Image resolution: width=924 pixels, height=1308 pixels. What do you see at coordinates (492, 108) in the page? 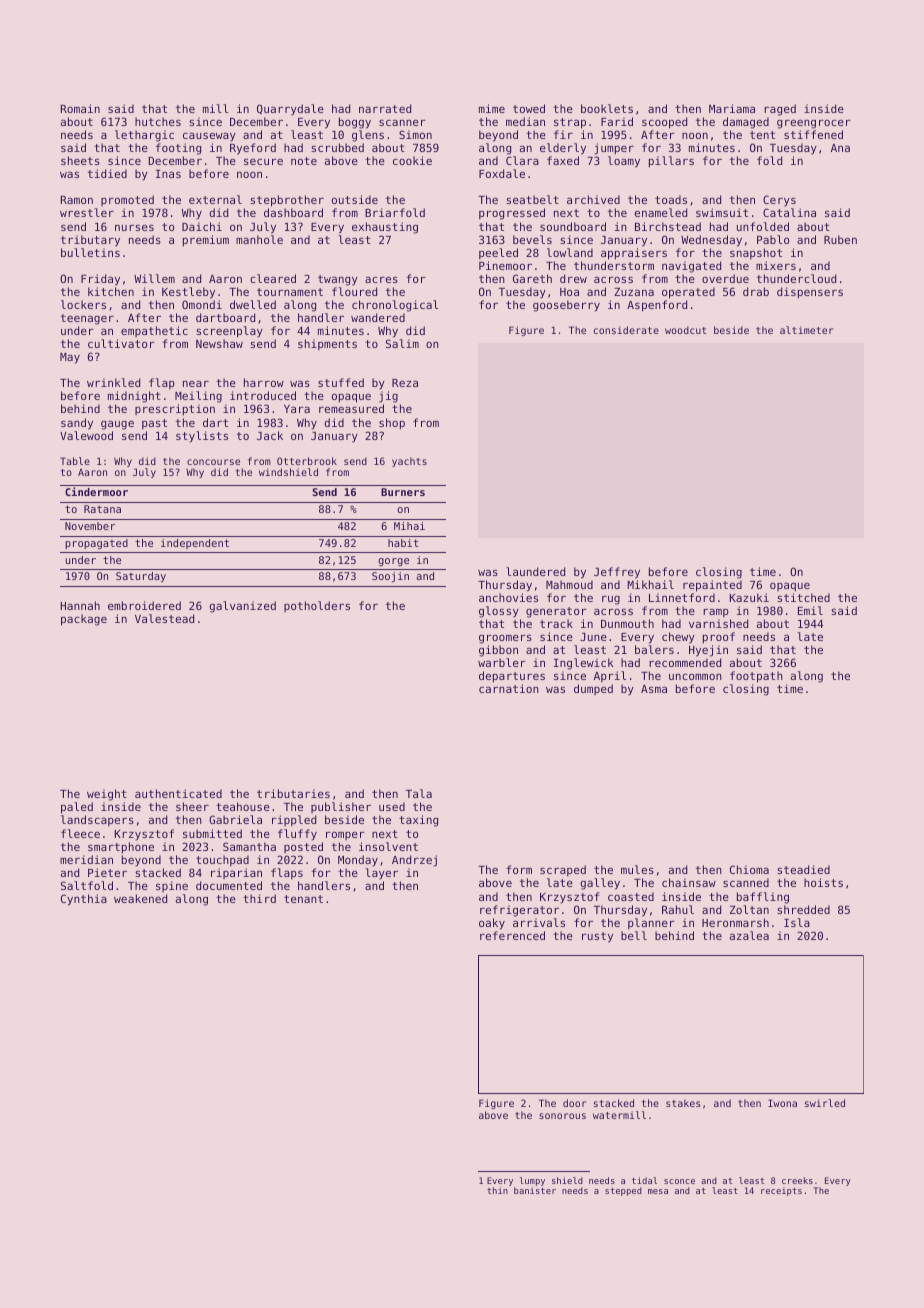
I see `mime` at bounding box center [492, 108].
